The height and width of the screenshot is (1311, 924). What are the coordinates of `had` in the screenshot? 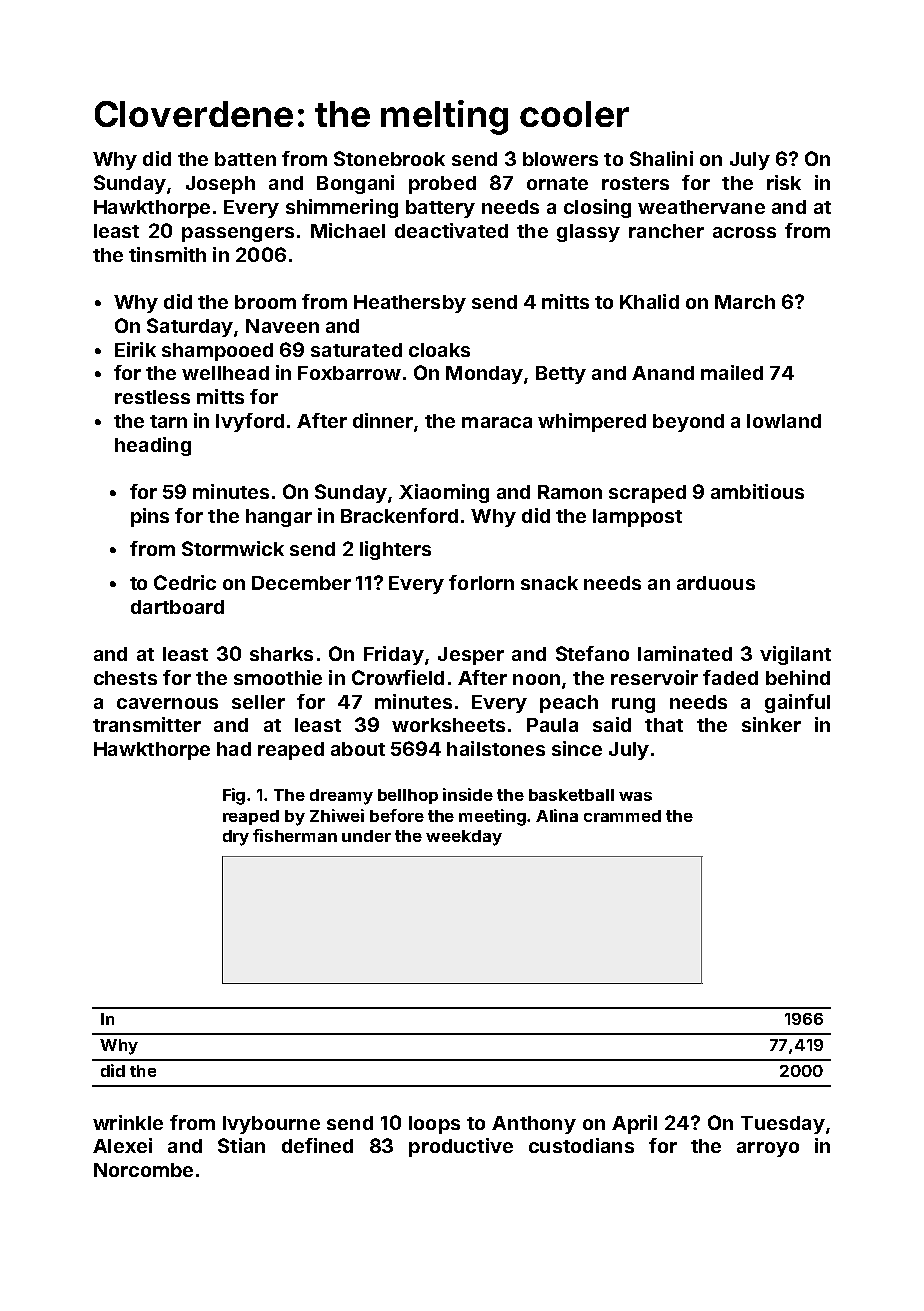 It's located at (234, 749).
